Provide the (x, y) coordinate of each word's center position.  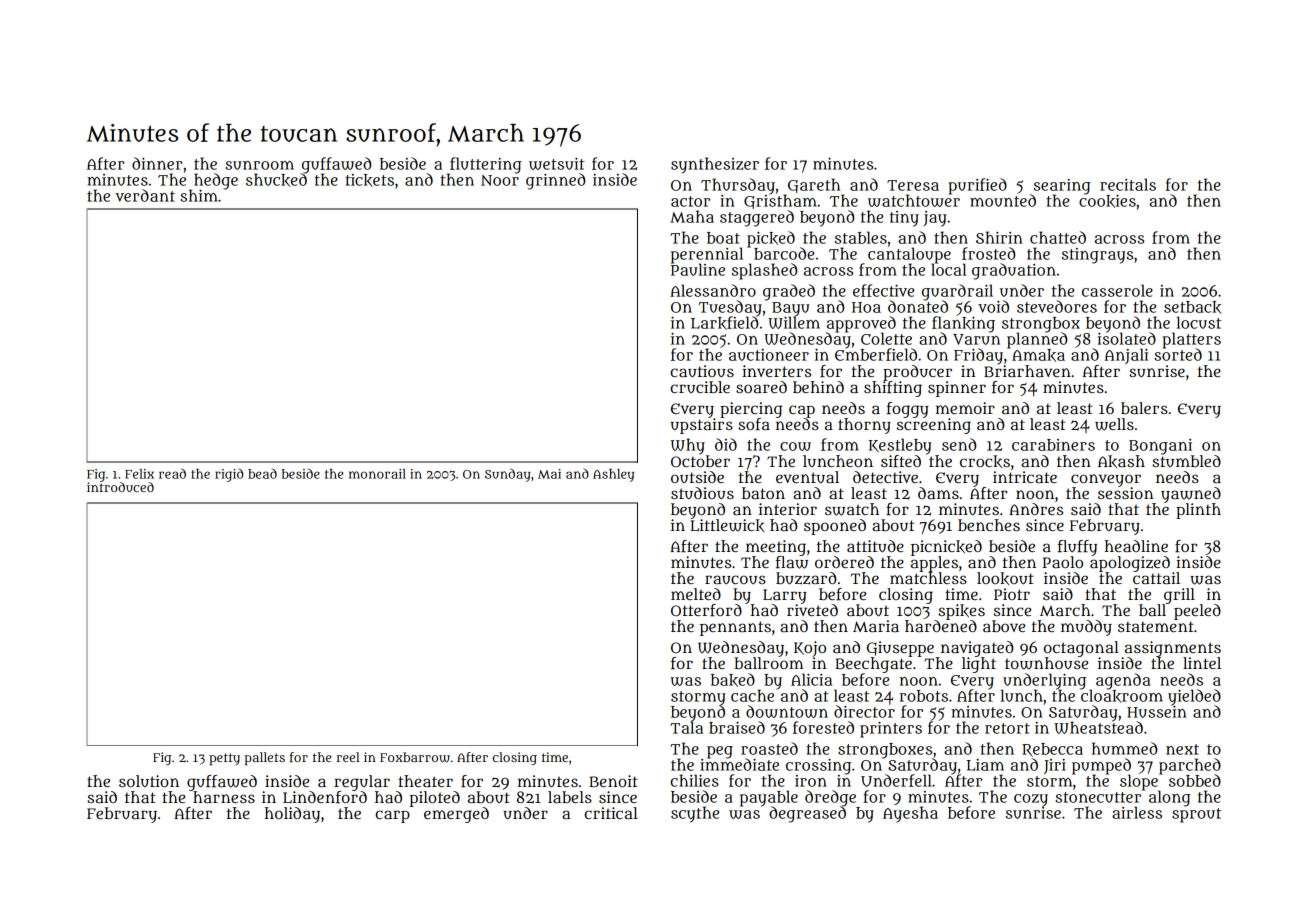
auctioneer (769, 355)
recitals (1128, 184)
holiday (292, 815)
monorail (377, 474)
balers (1144, 408)
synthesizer (715, 165)
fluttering (485, 165)
